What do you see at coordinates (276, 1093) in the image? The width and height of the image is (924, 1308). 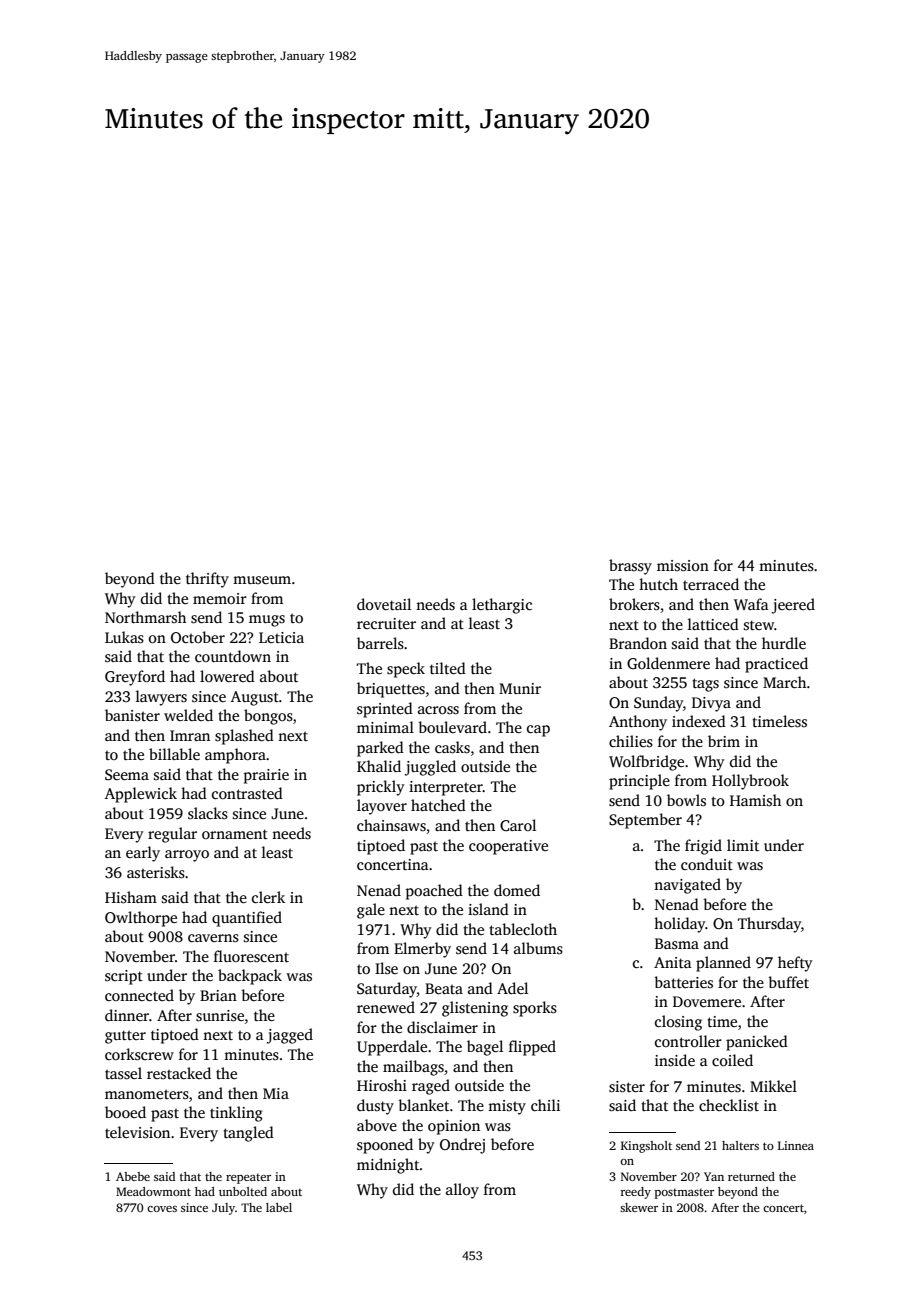 I see `Mia` at bounding box center [276, 1093].
